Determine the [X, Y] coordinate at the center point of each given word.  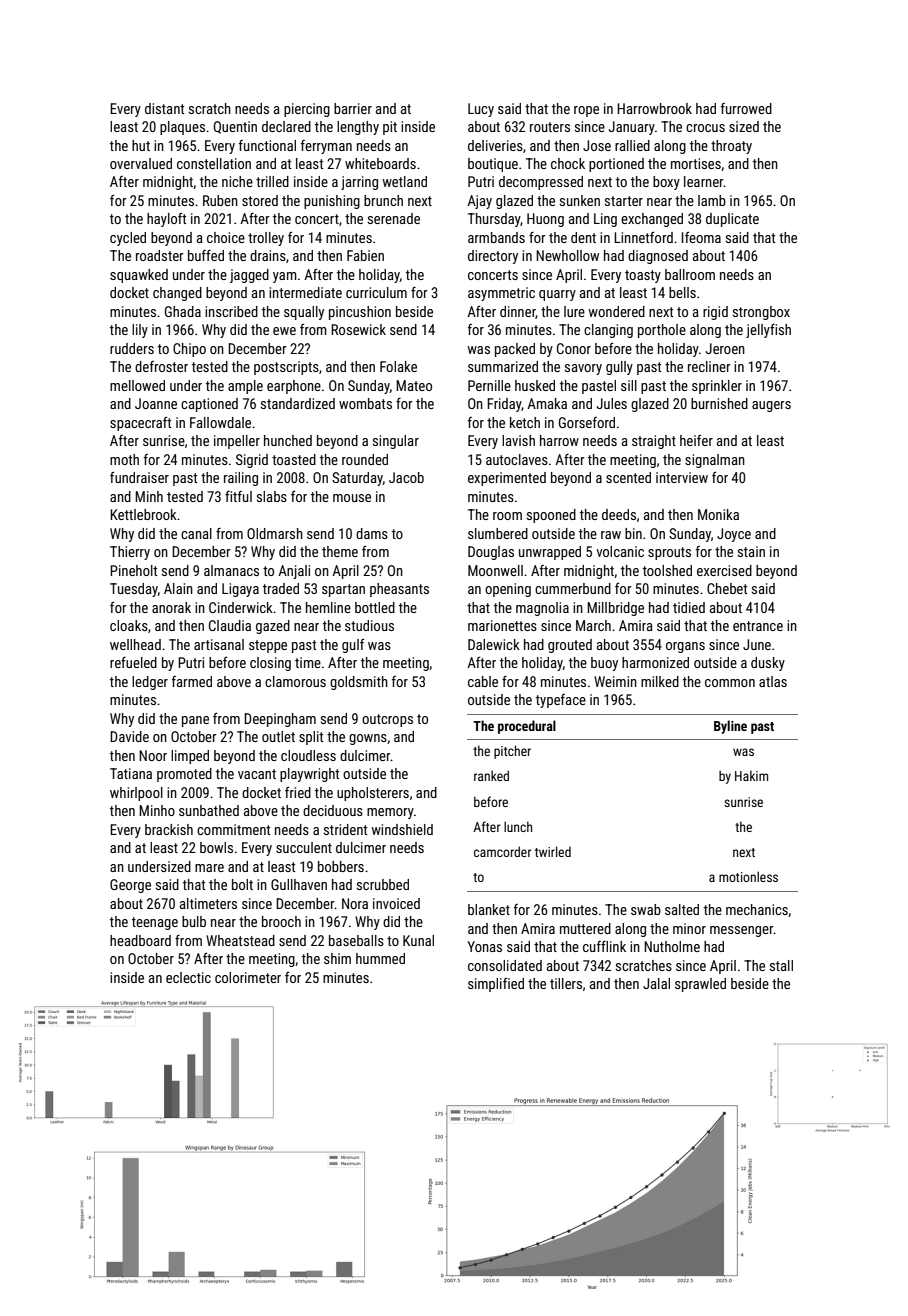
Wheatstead [240, 940]
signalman [715, 461]
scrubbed [383, 884]
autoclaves [517, 459]
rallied [632, 145]
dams [372, 533]
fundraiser [139, 477]
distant [164, 108]
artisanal [219, 644]
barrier [353, 108]
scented [628, 477]
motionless [748, 876]
